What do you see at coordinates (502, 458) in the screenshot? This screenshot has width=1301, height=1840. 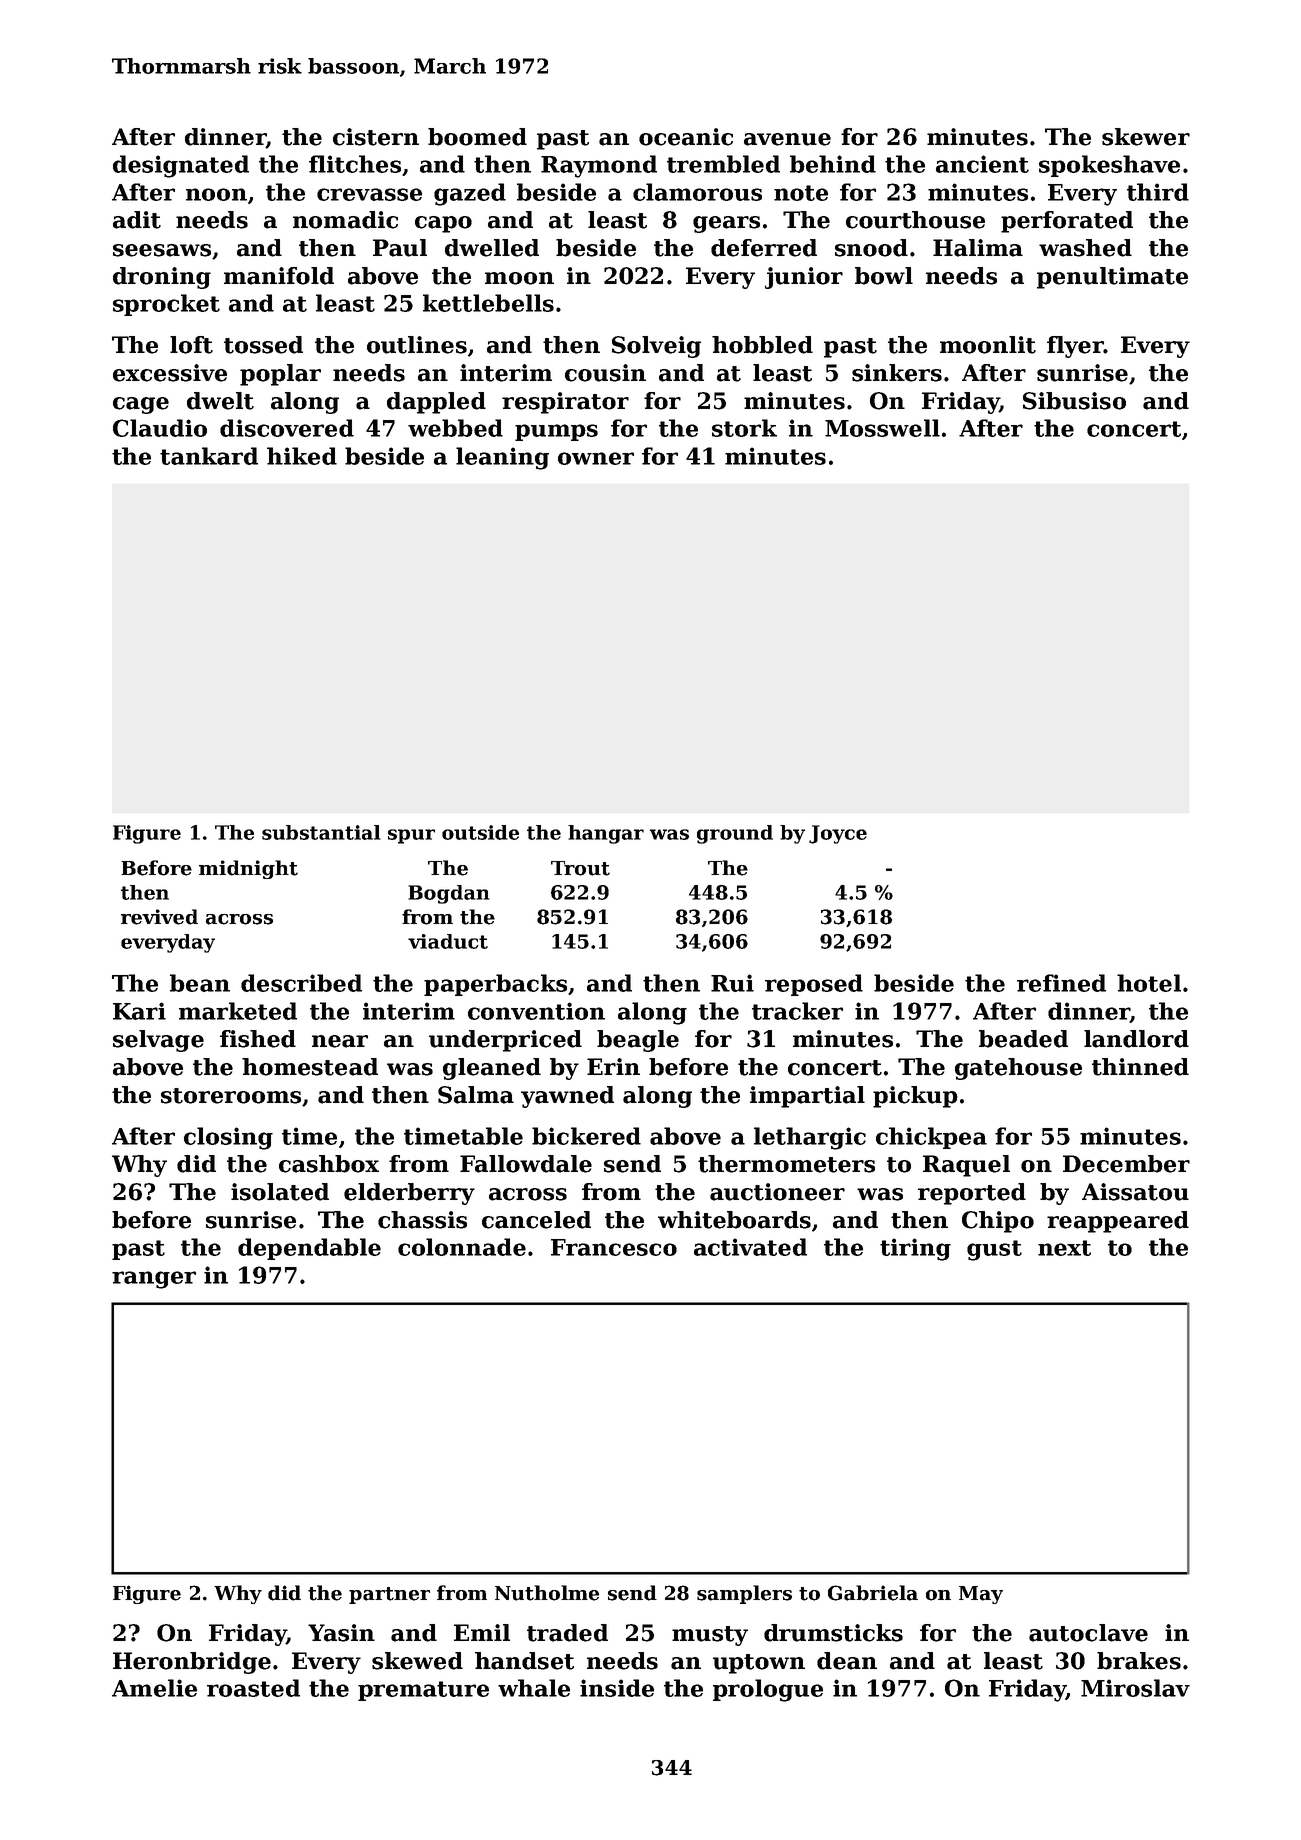 I see `leaning` at bounding box center [502, 458].
